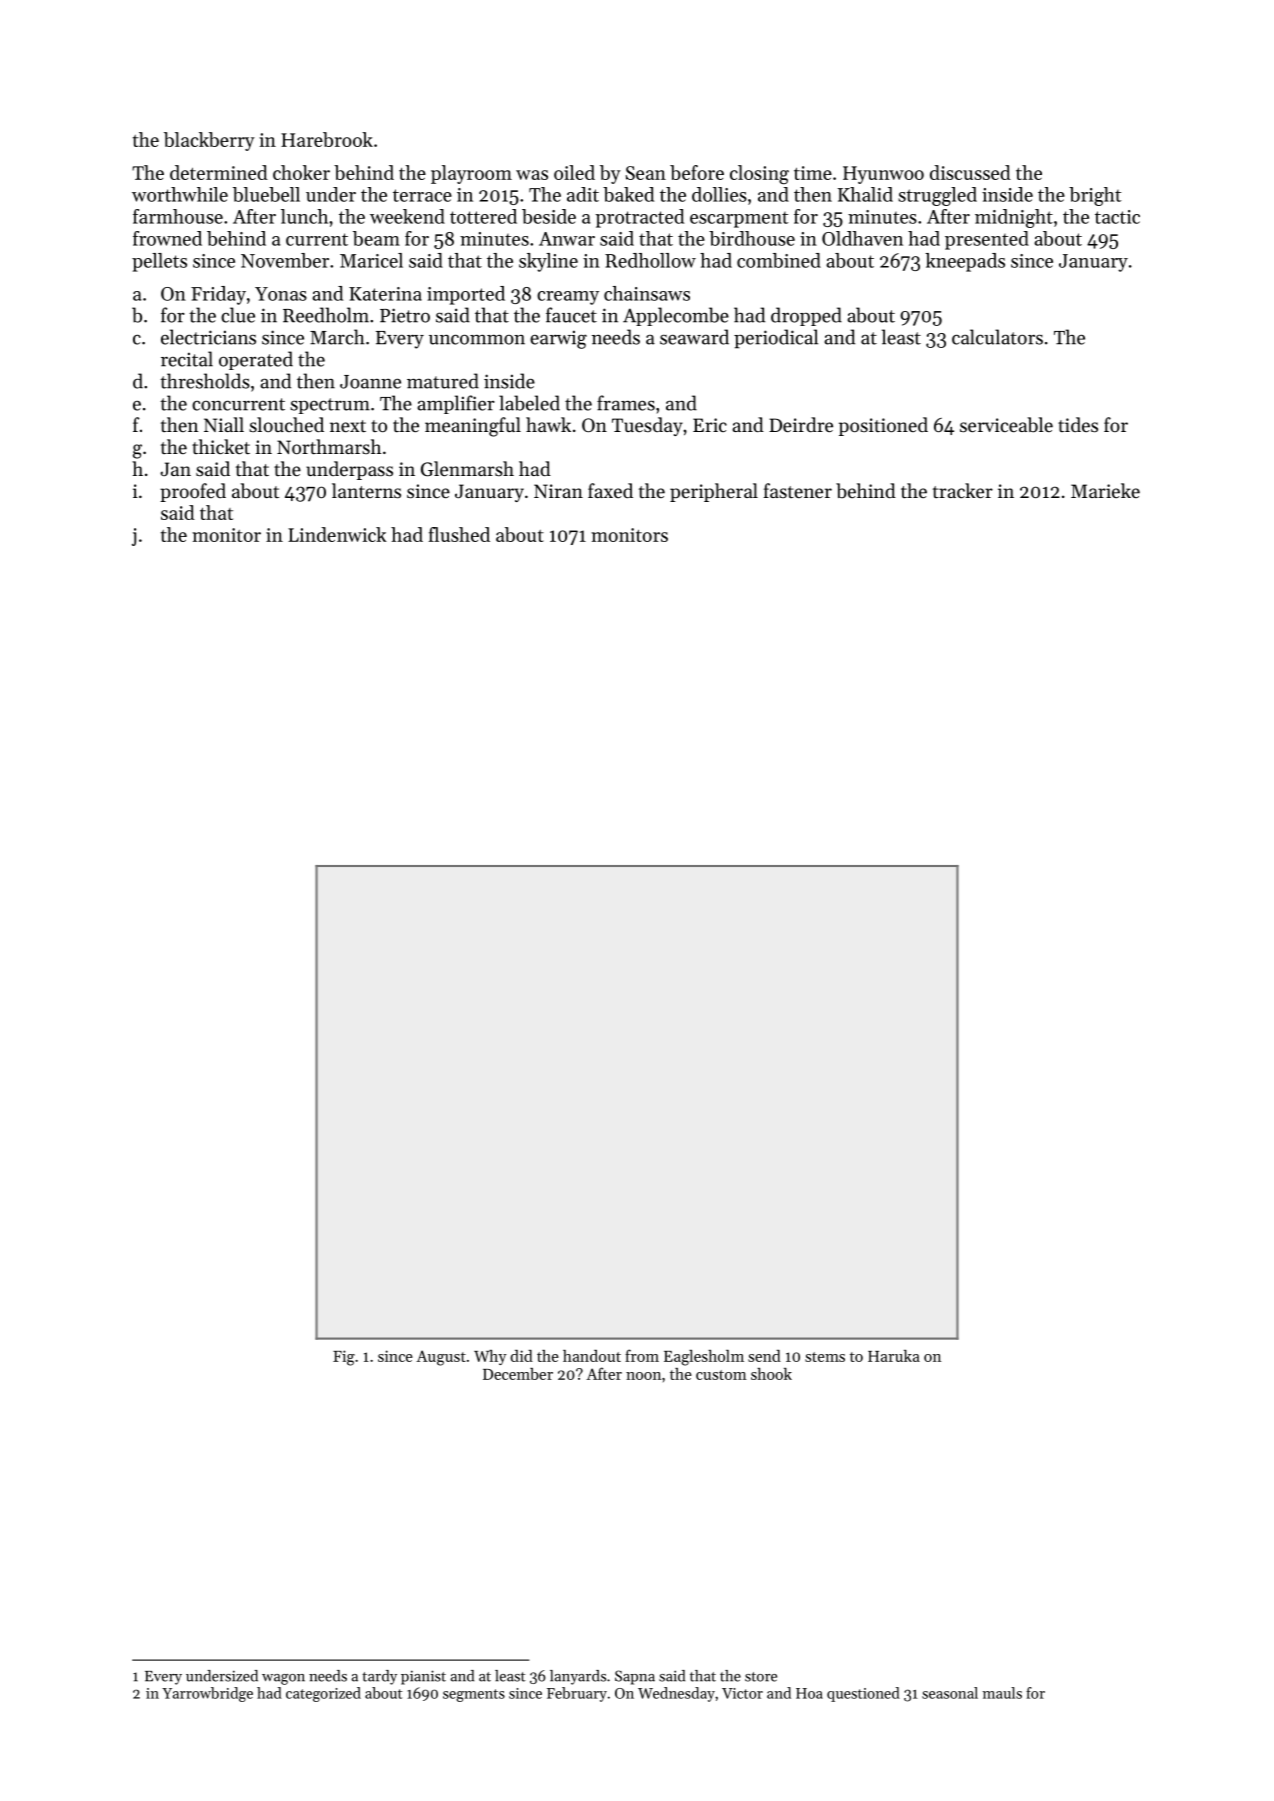 Image resolution: width=1274 pixels, height=1801 pixels. Describe the element at coordinates (337, 534) in the document. I see `Lindenwick` at that location.
